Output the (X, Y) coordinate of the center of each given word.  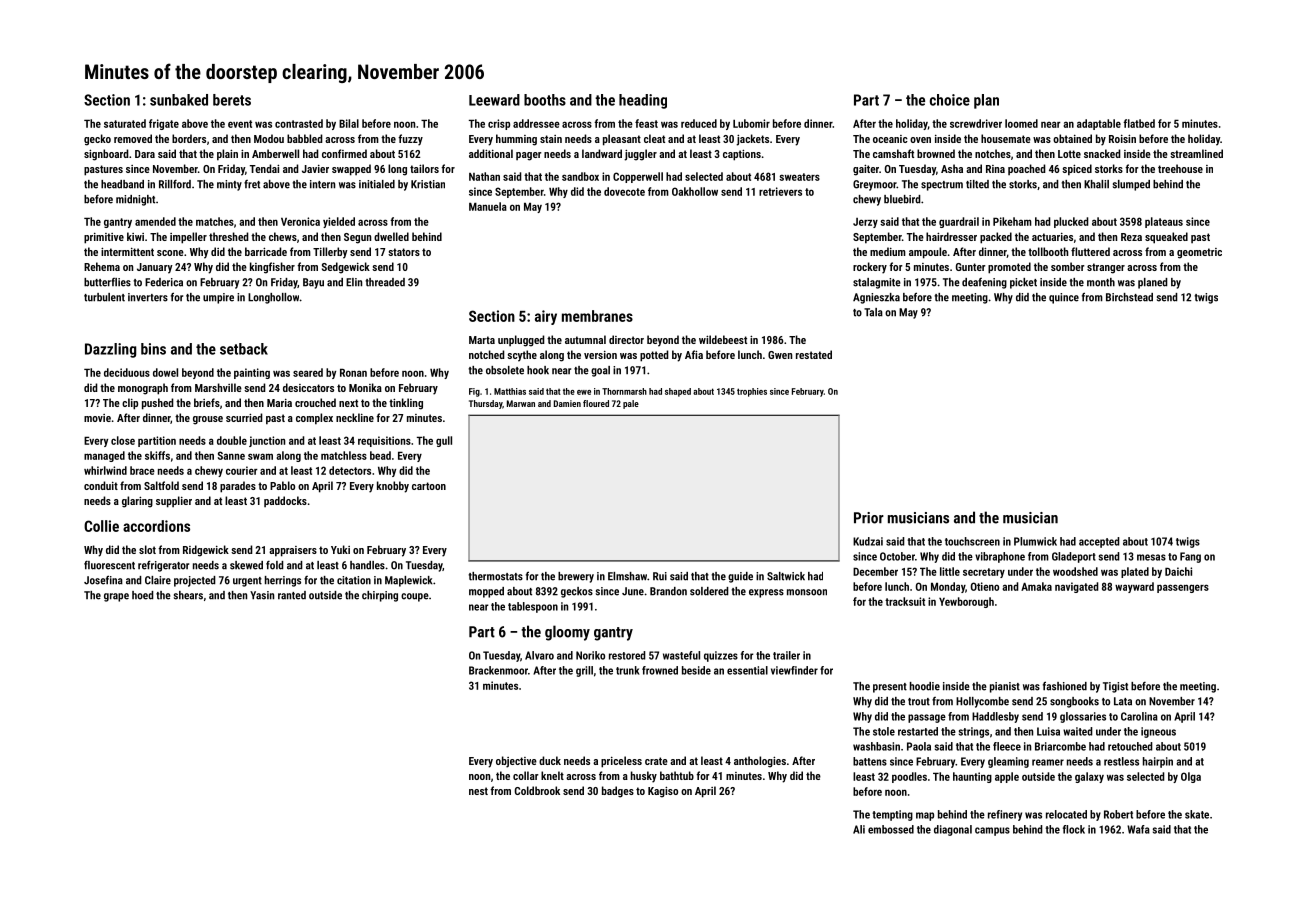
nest (478, 791)
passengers (1183, 588)
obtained (1072, 138)
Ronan (353, 372)
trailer (786, 655)
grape (116, 597)
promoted (1009, 268)
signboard (106, 155)
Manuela (488, 206)
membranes (597, 316)
